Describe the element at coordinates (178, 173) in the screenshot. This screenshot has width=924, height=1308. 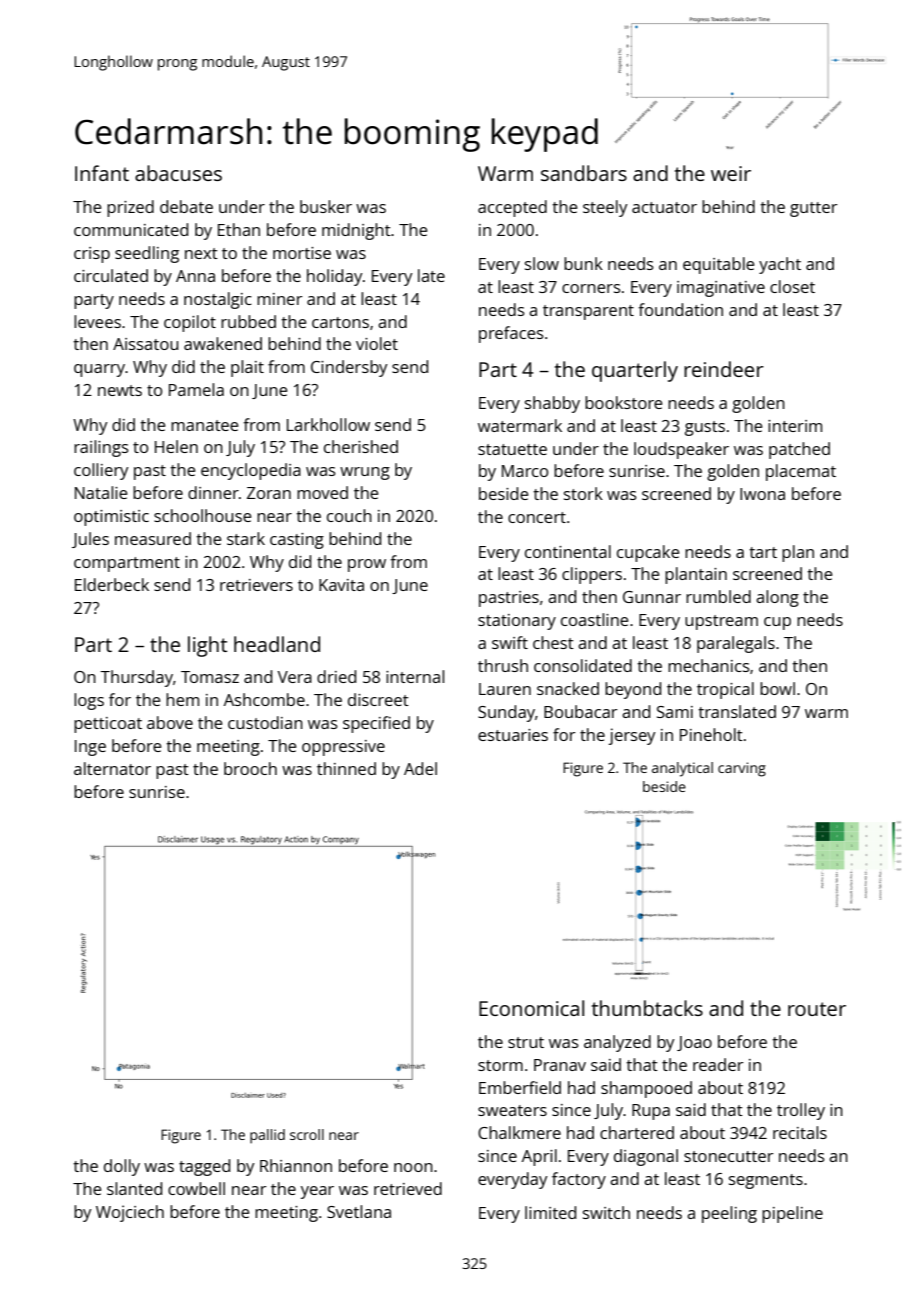
I see `abacuses` at that location.
